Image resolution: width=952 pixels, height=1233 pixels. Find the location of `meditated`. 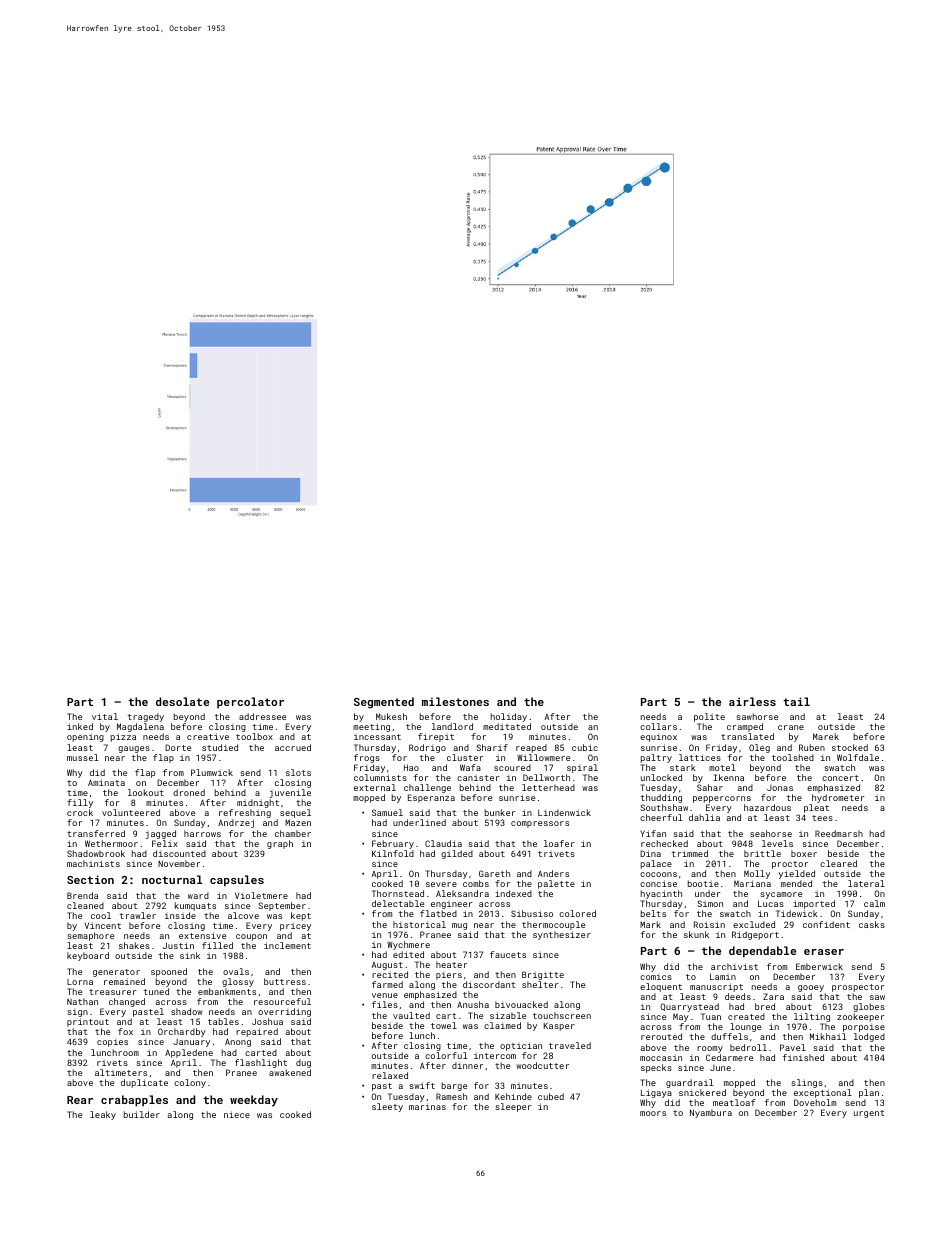

meditated is located at coordinates (507, 726).
